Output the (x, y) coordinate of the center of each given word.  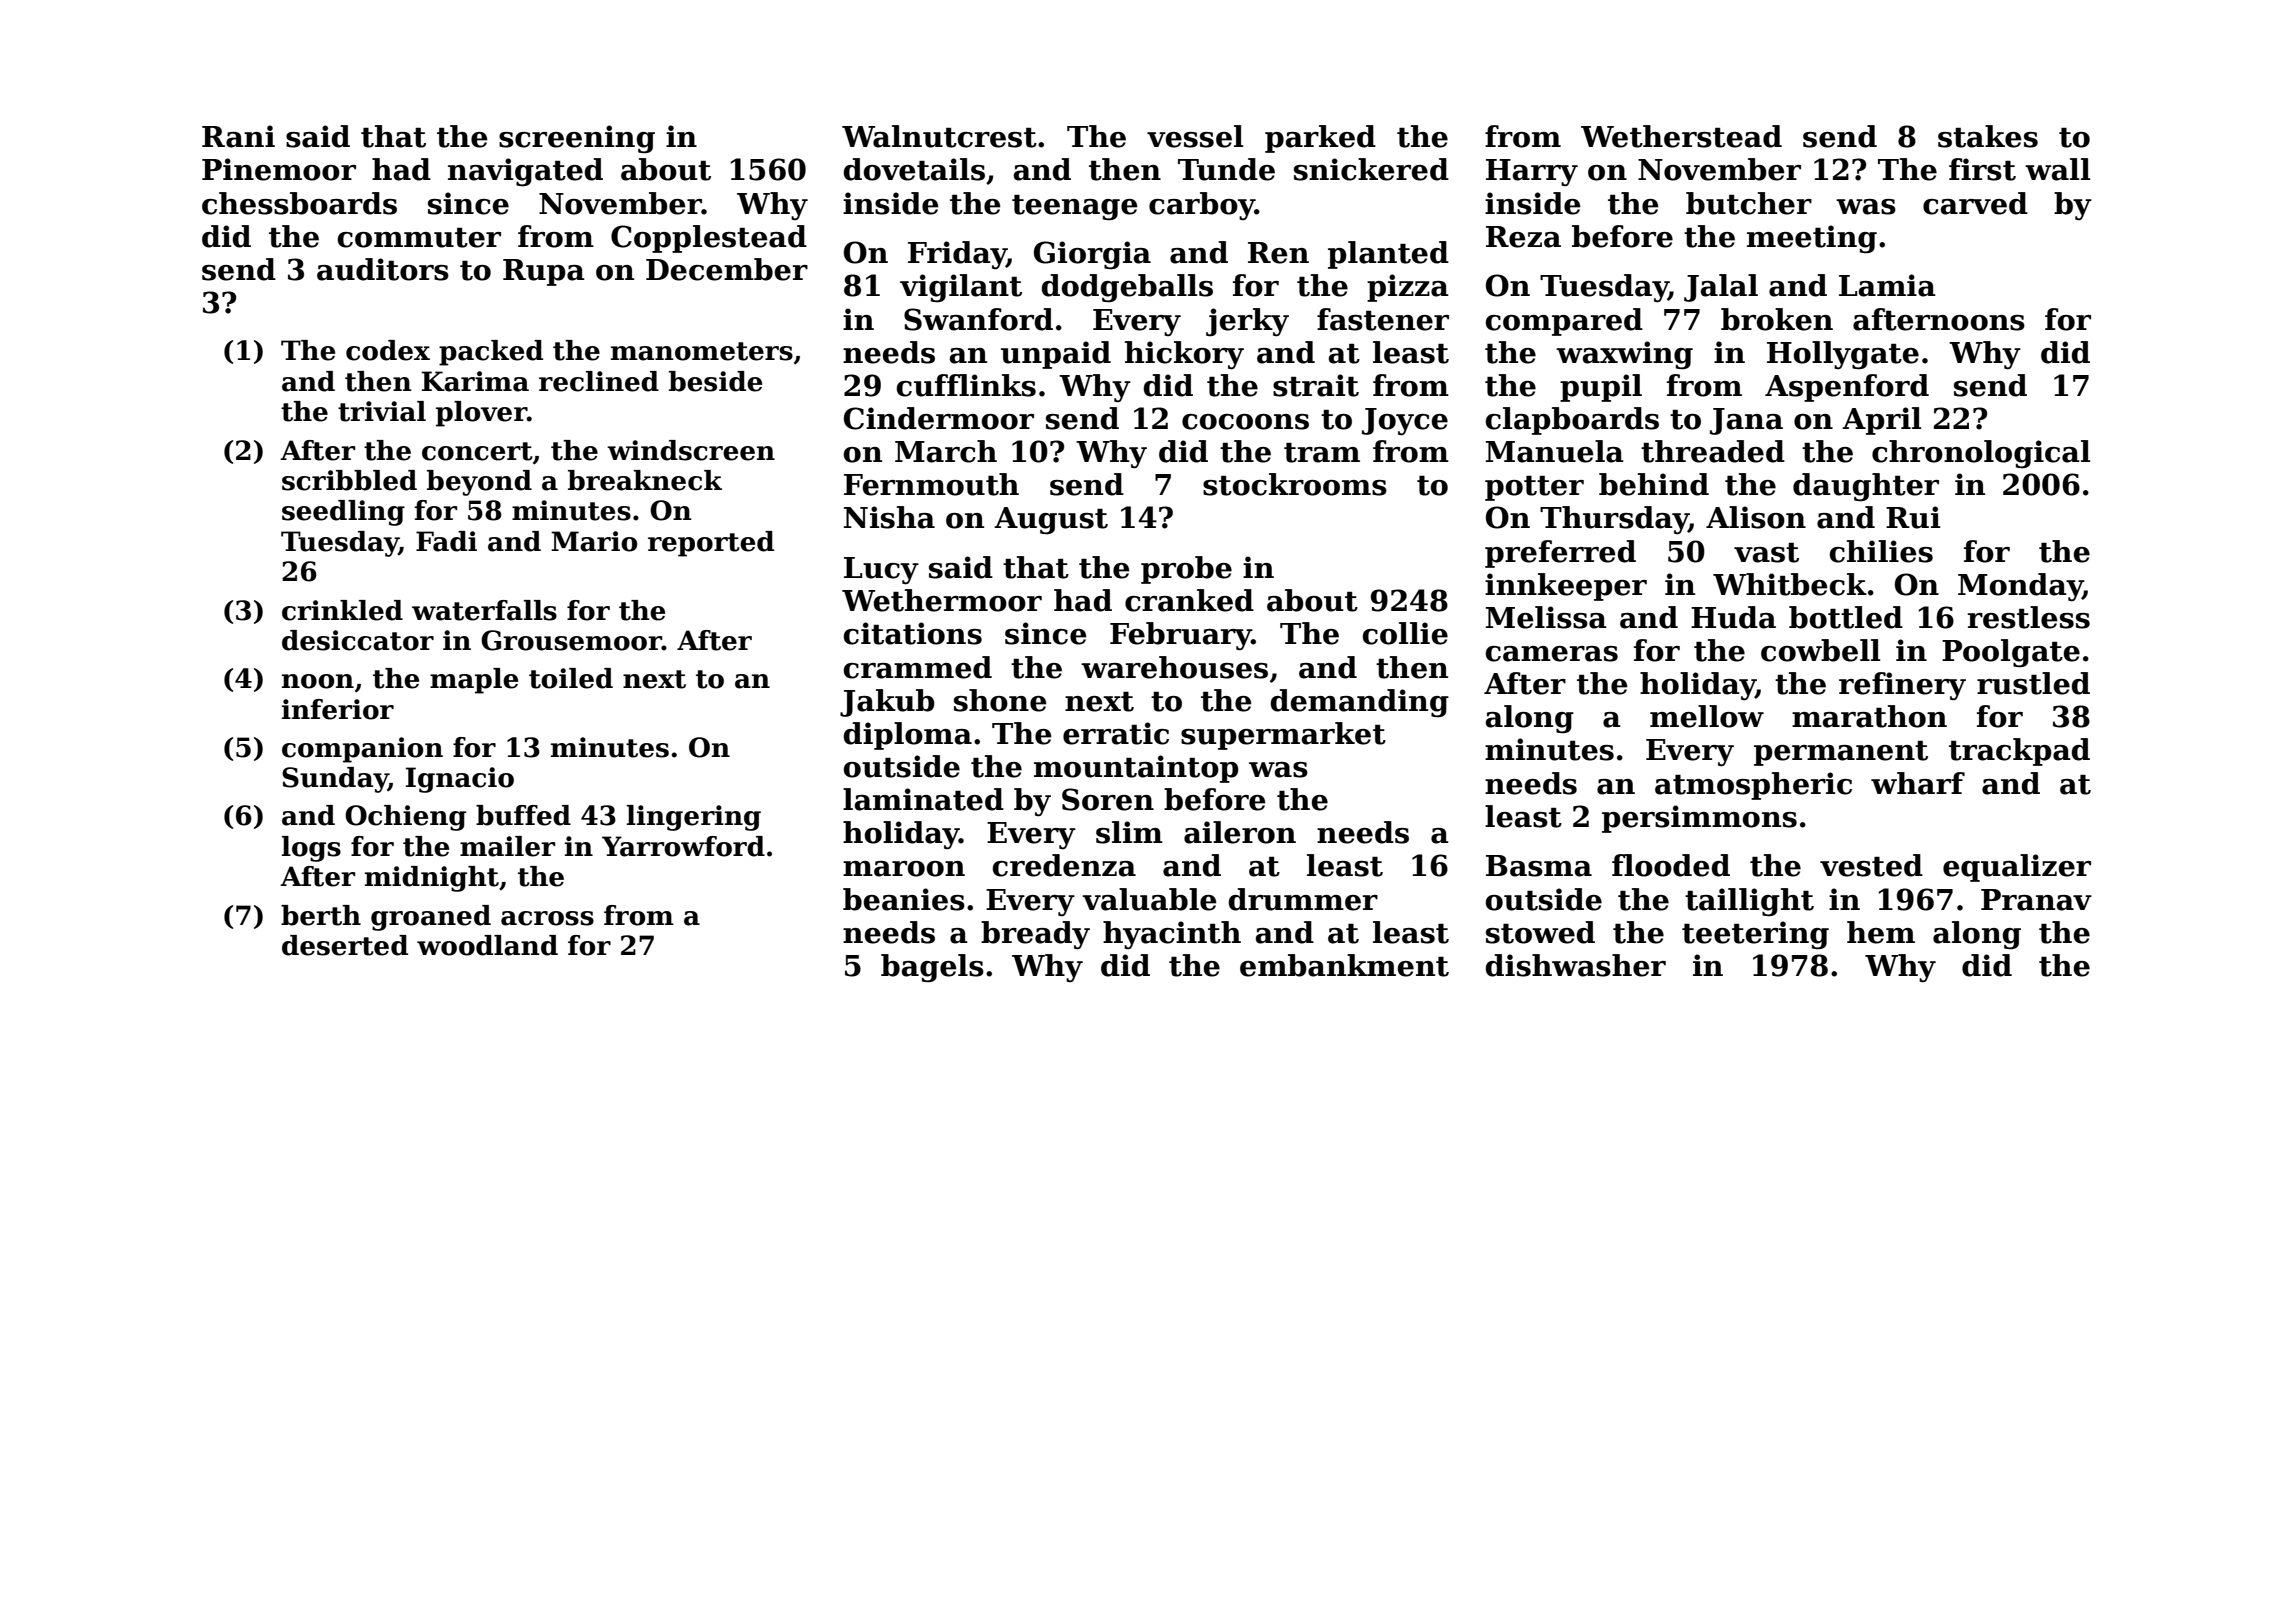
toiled (571, 678)
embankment (1344, 965)
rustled (2033, 683)
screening (577, 139)
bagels (932, 968)
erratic (1116, 733)
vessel (1195, 136)
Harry (1532, 172)
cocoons (1245, 422)
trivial (382, 411)
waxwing (1624, 355)
